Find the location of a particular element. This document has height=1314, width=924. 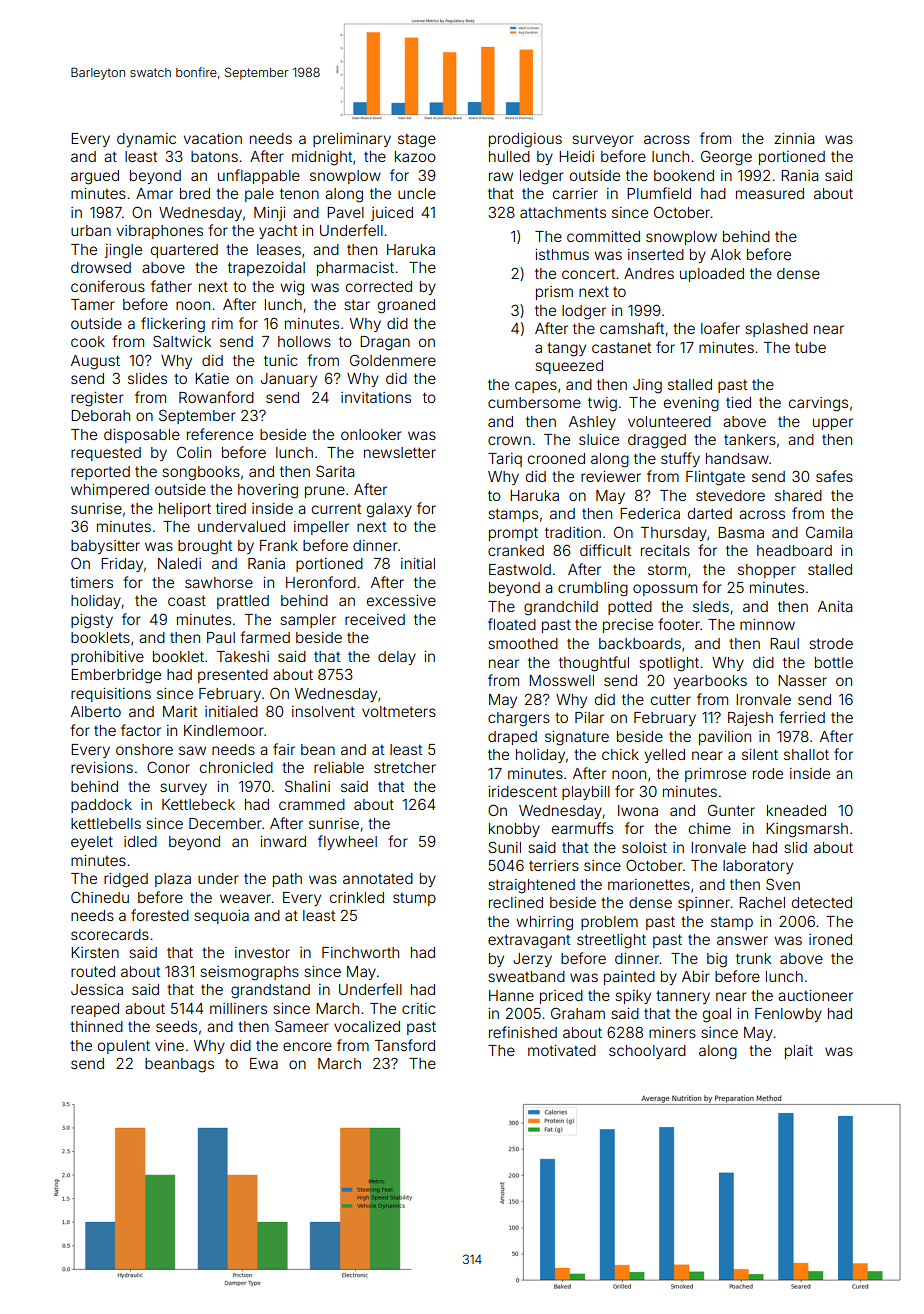

grandstand is located at coordinates (270, 991).
